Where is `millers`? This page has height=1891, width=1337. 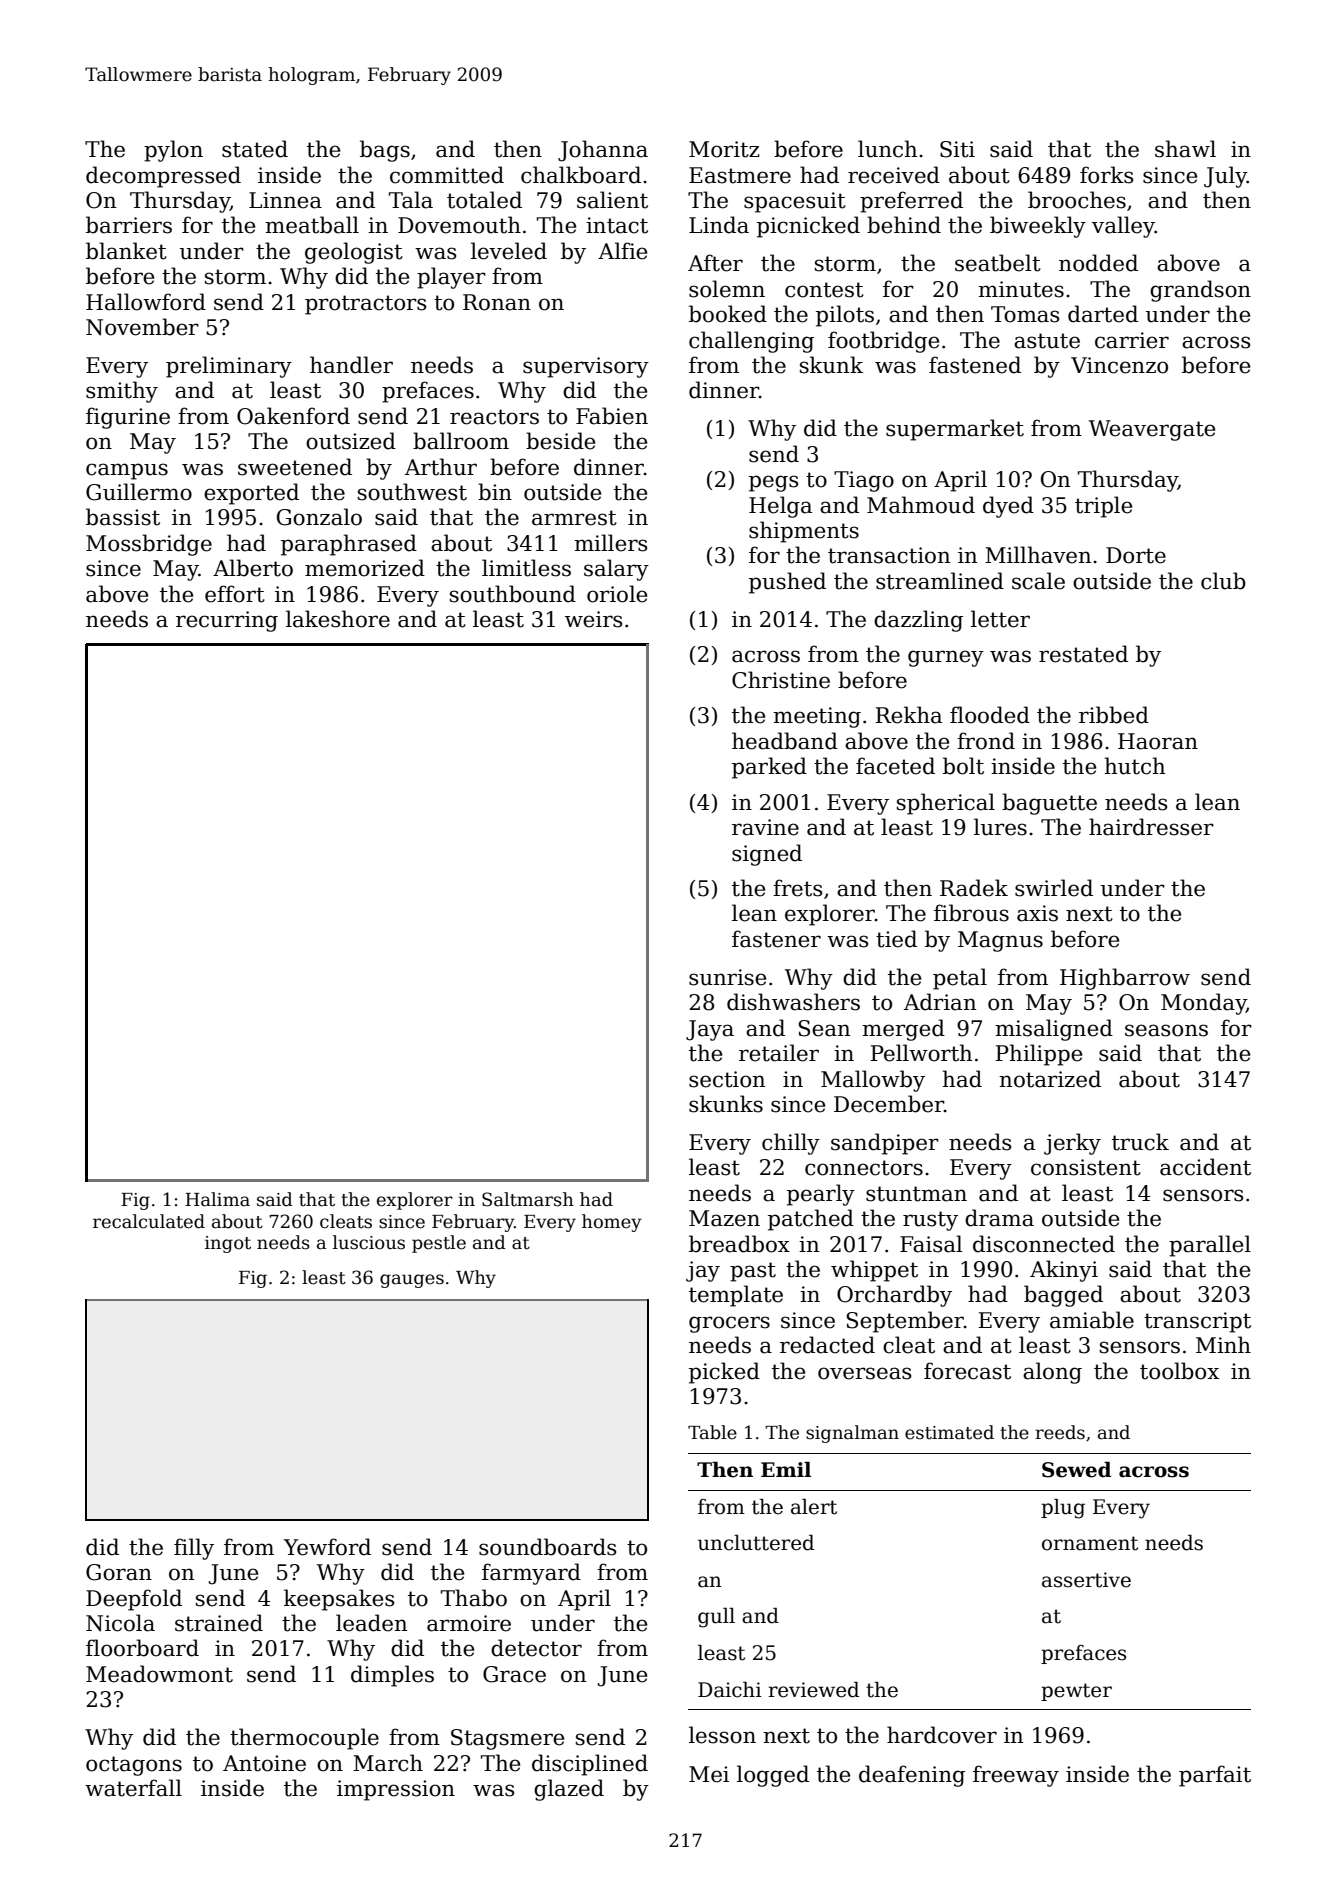 millers is located at coordinates (610, 543).
